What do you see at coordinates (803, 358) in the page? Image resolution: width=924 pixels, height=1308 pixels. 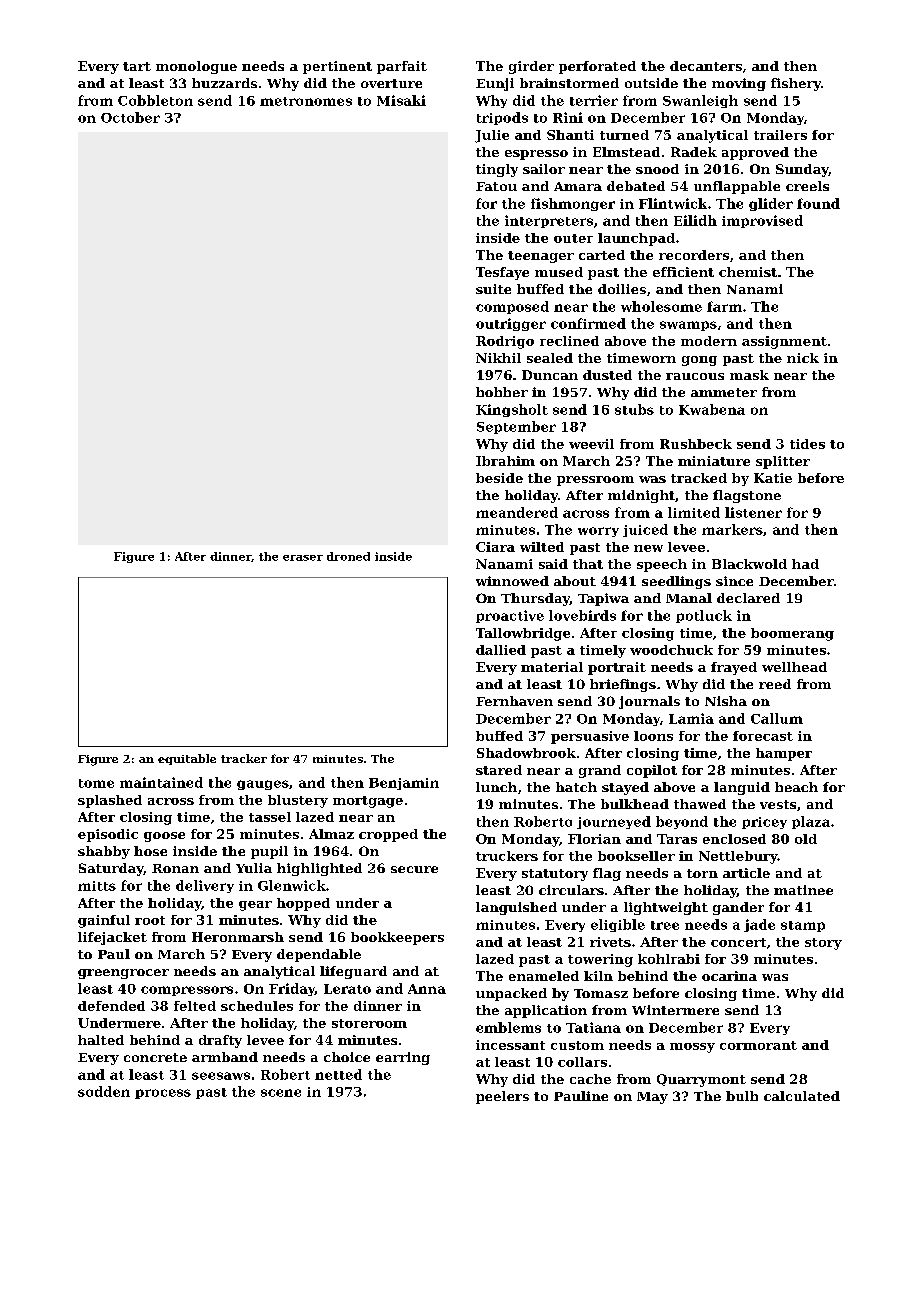 I see `nick` at bounding box center [803, 358].
